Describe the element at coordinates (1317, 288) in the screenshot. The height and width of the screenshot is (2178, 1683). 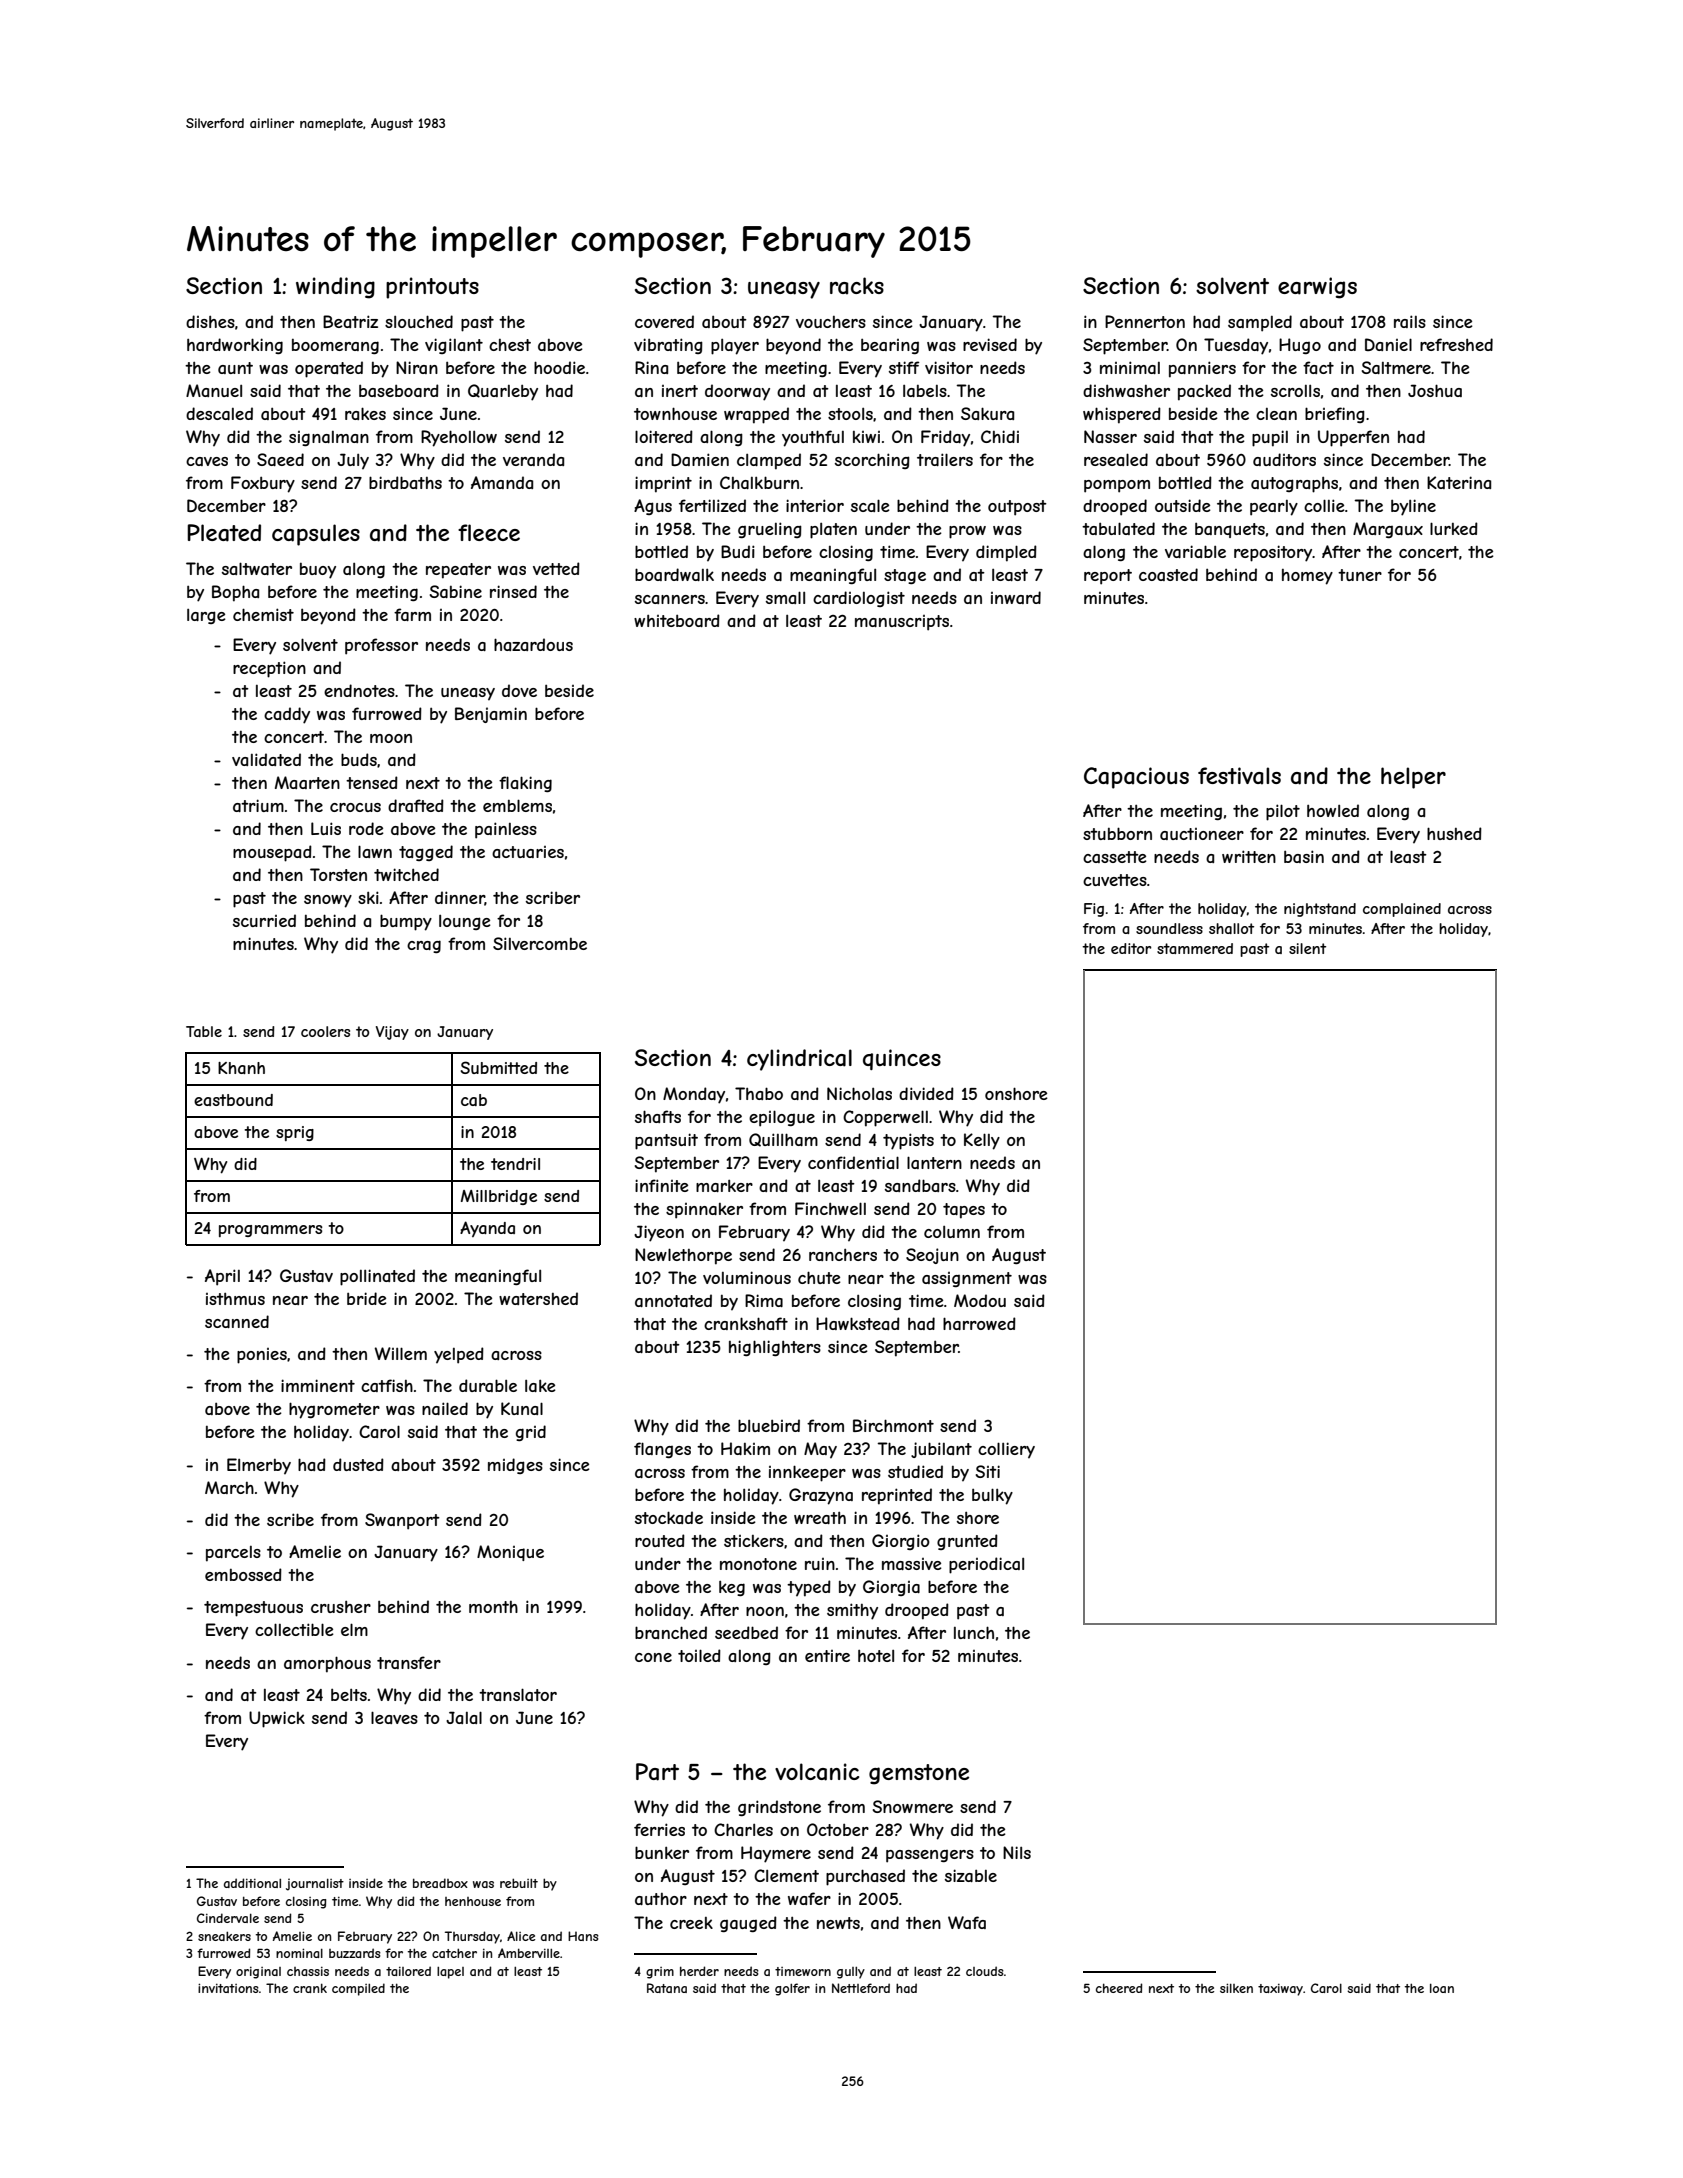
I see `earwigs` at that location.
